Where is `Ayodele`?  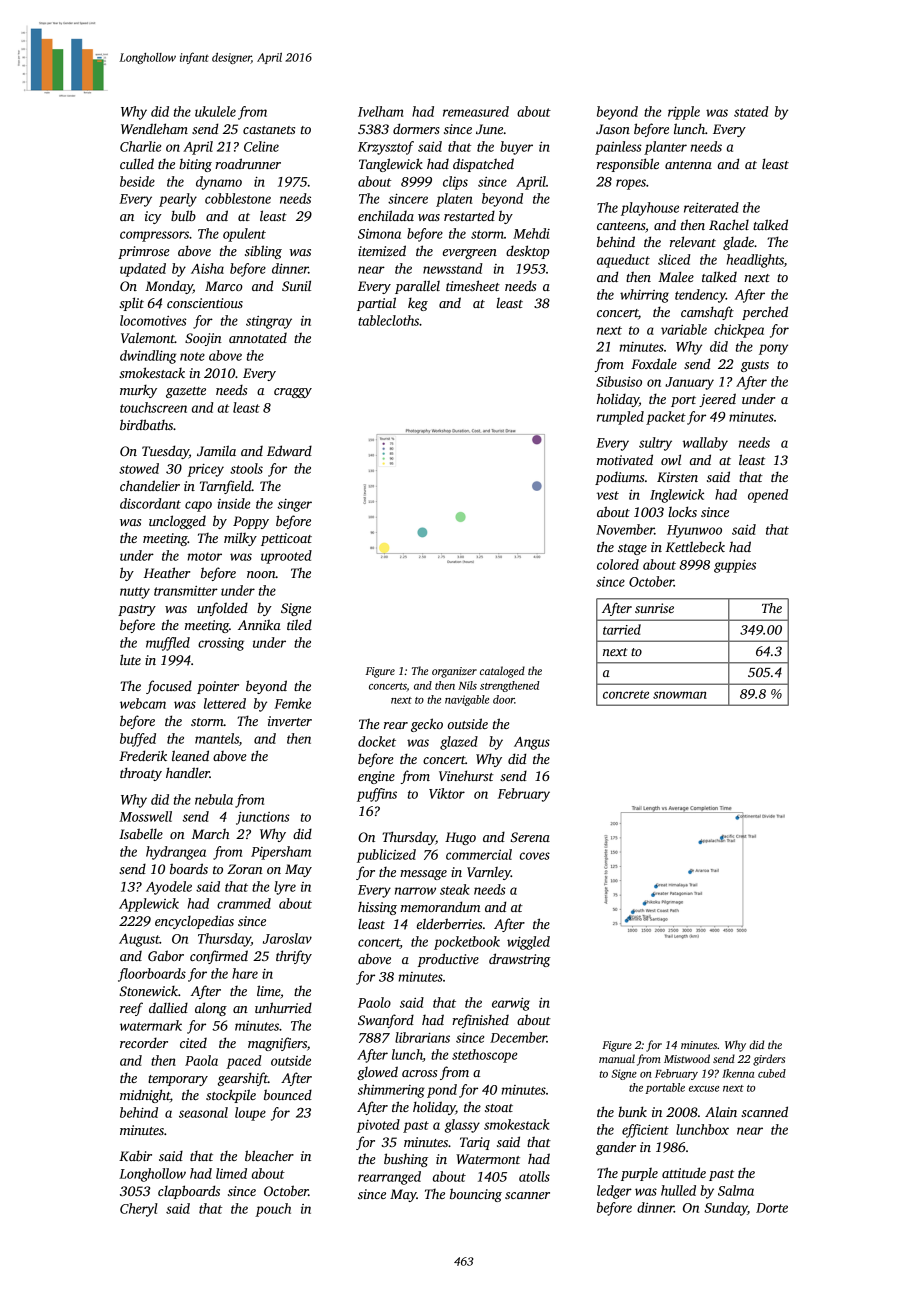 Ayodele is located at coordinates (169, 888).
